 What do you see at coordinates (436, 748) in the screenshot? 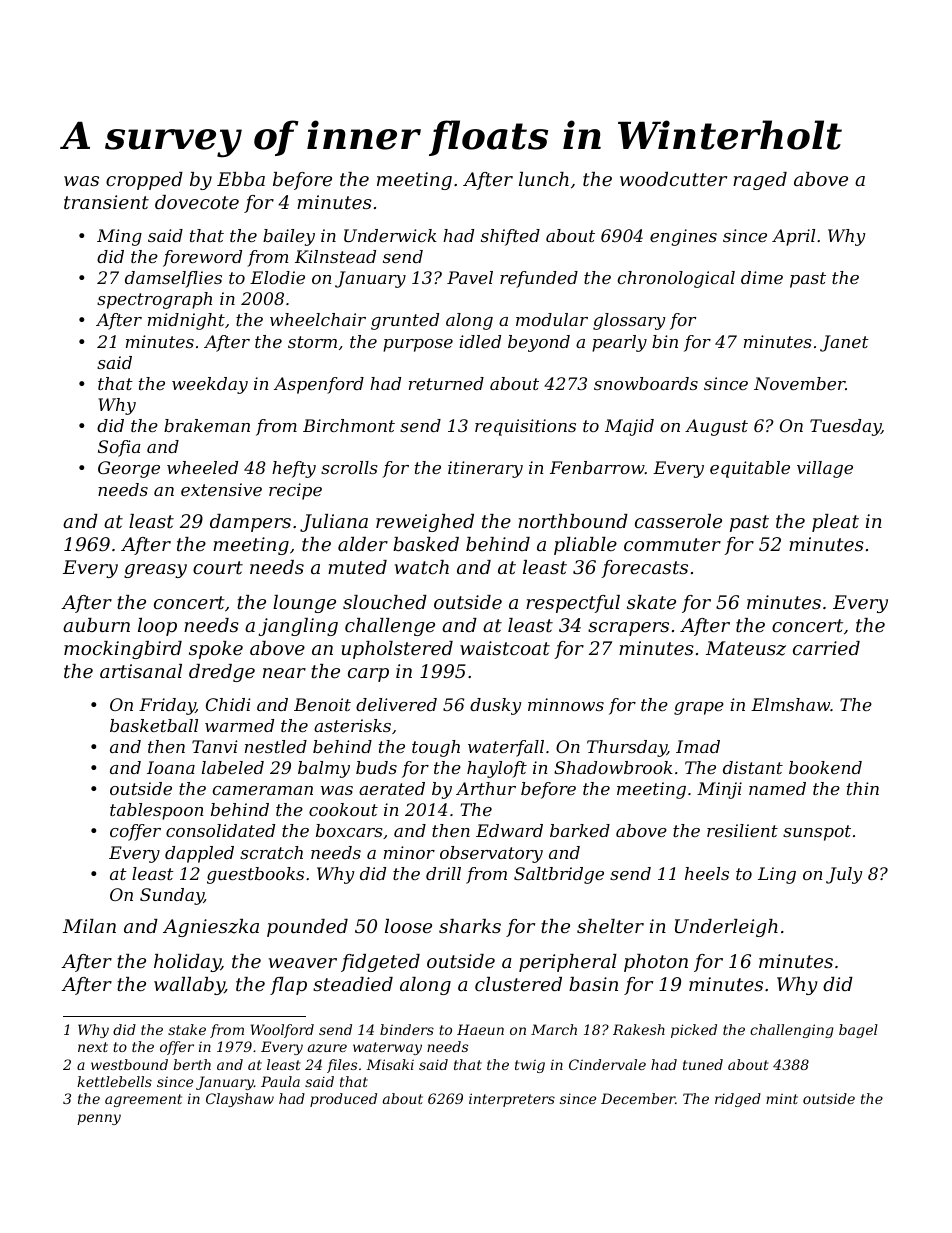
I see `tough` at bounding box center [436, 748].
